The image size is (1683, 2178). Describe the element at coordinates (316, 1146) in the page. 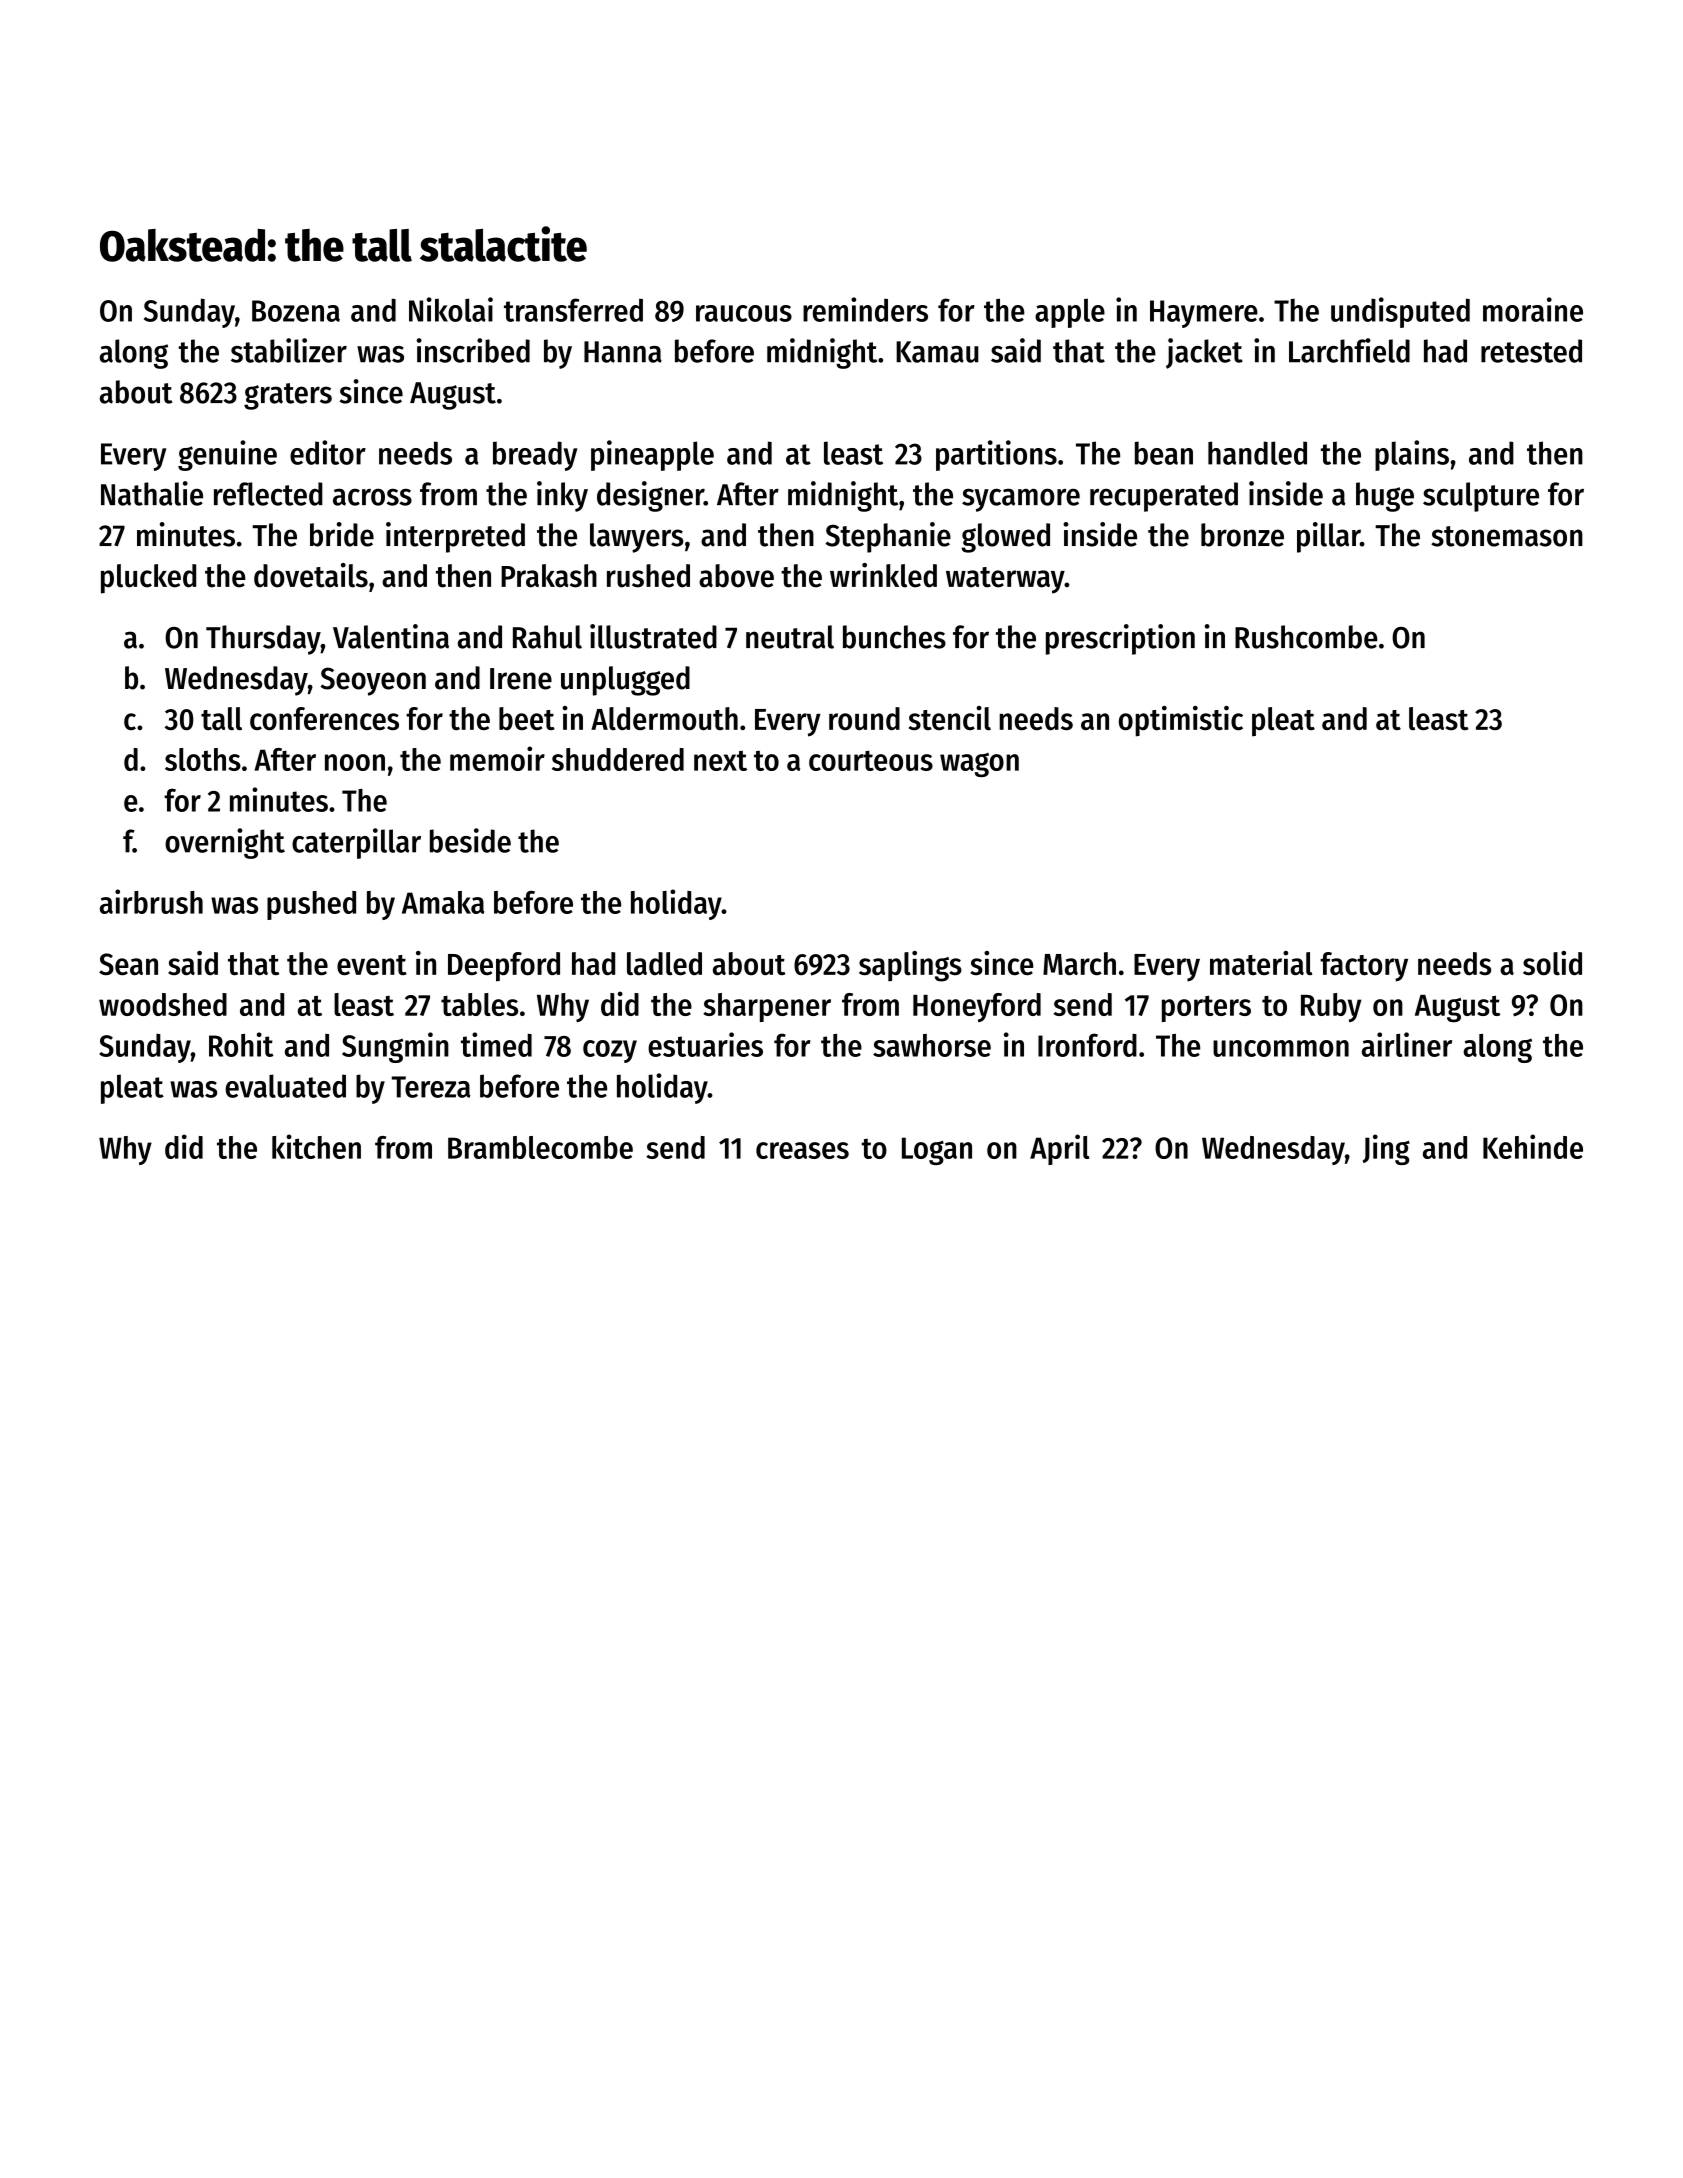

I see `kitchen` at that location.
